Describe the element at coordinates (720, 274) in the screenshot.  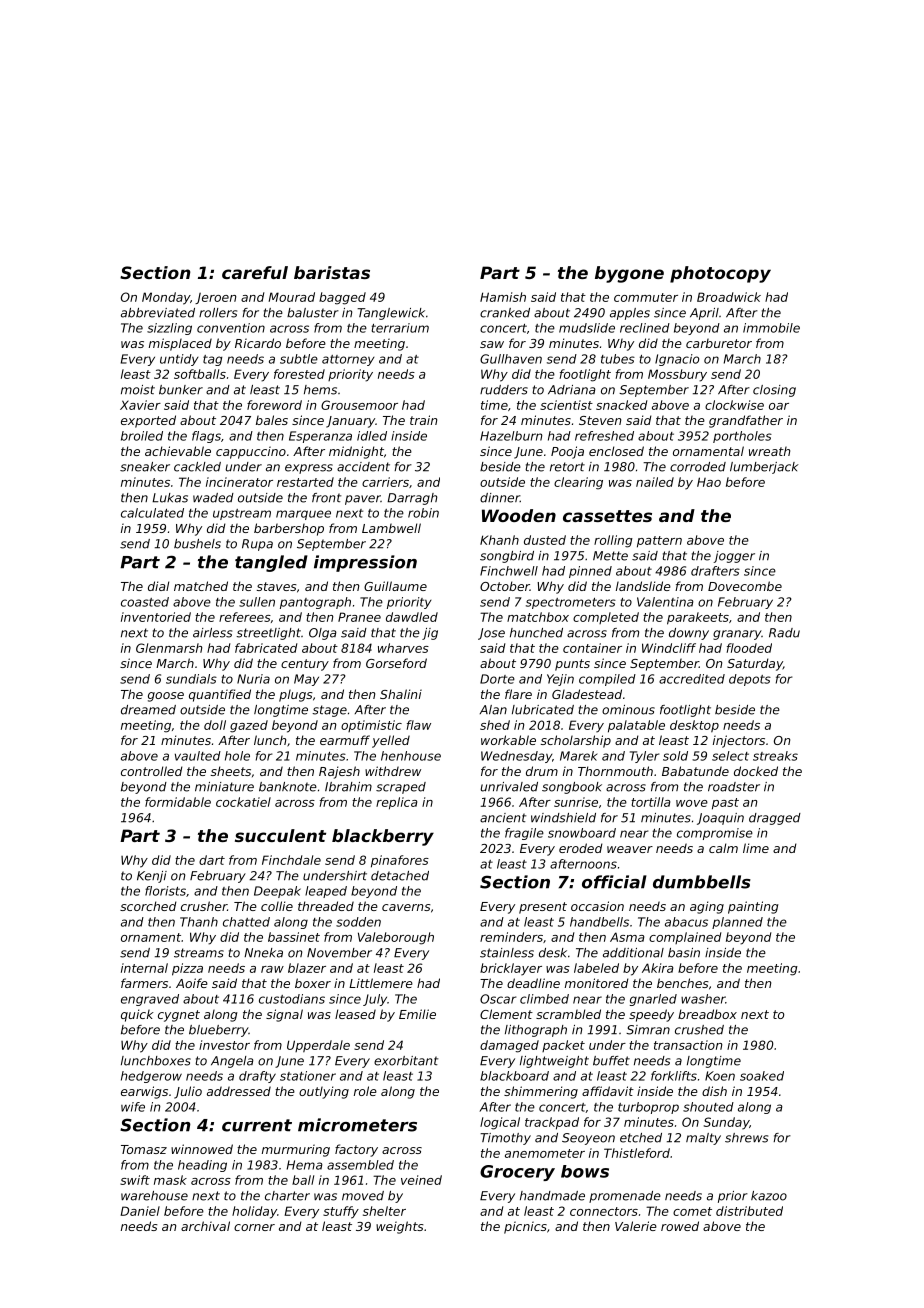
I see `photocopy` at that location.
